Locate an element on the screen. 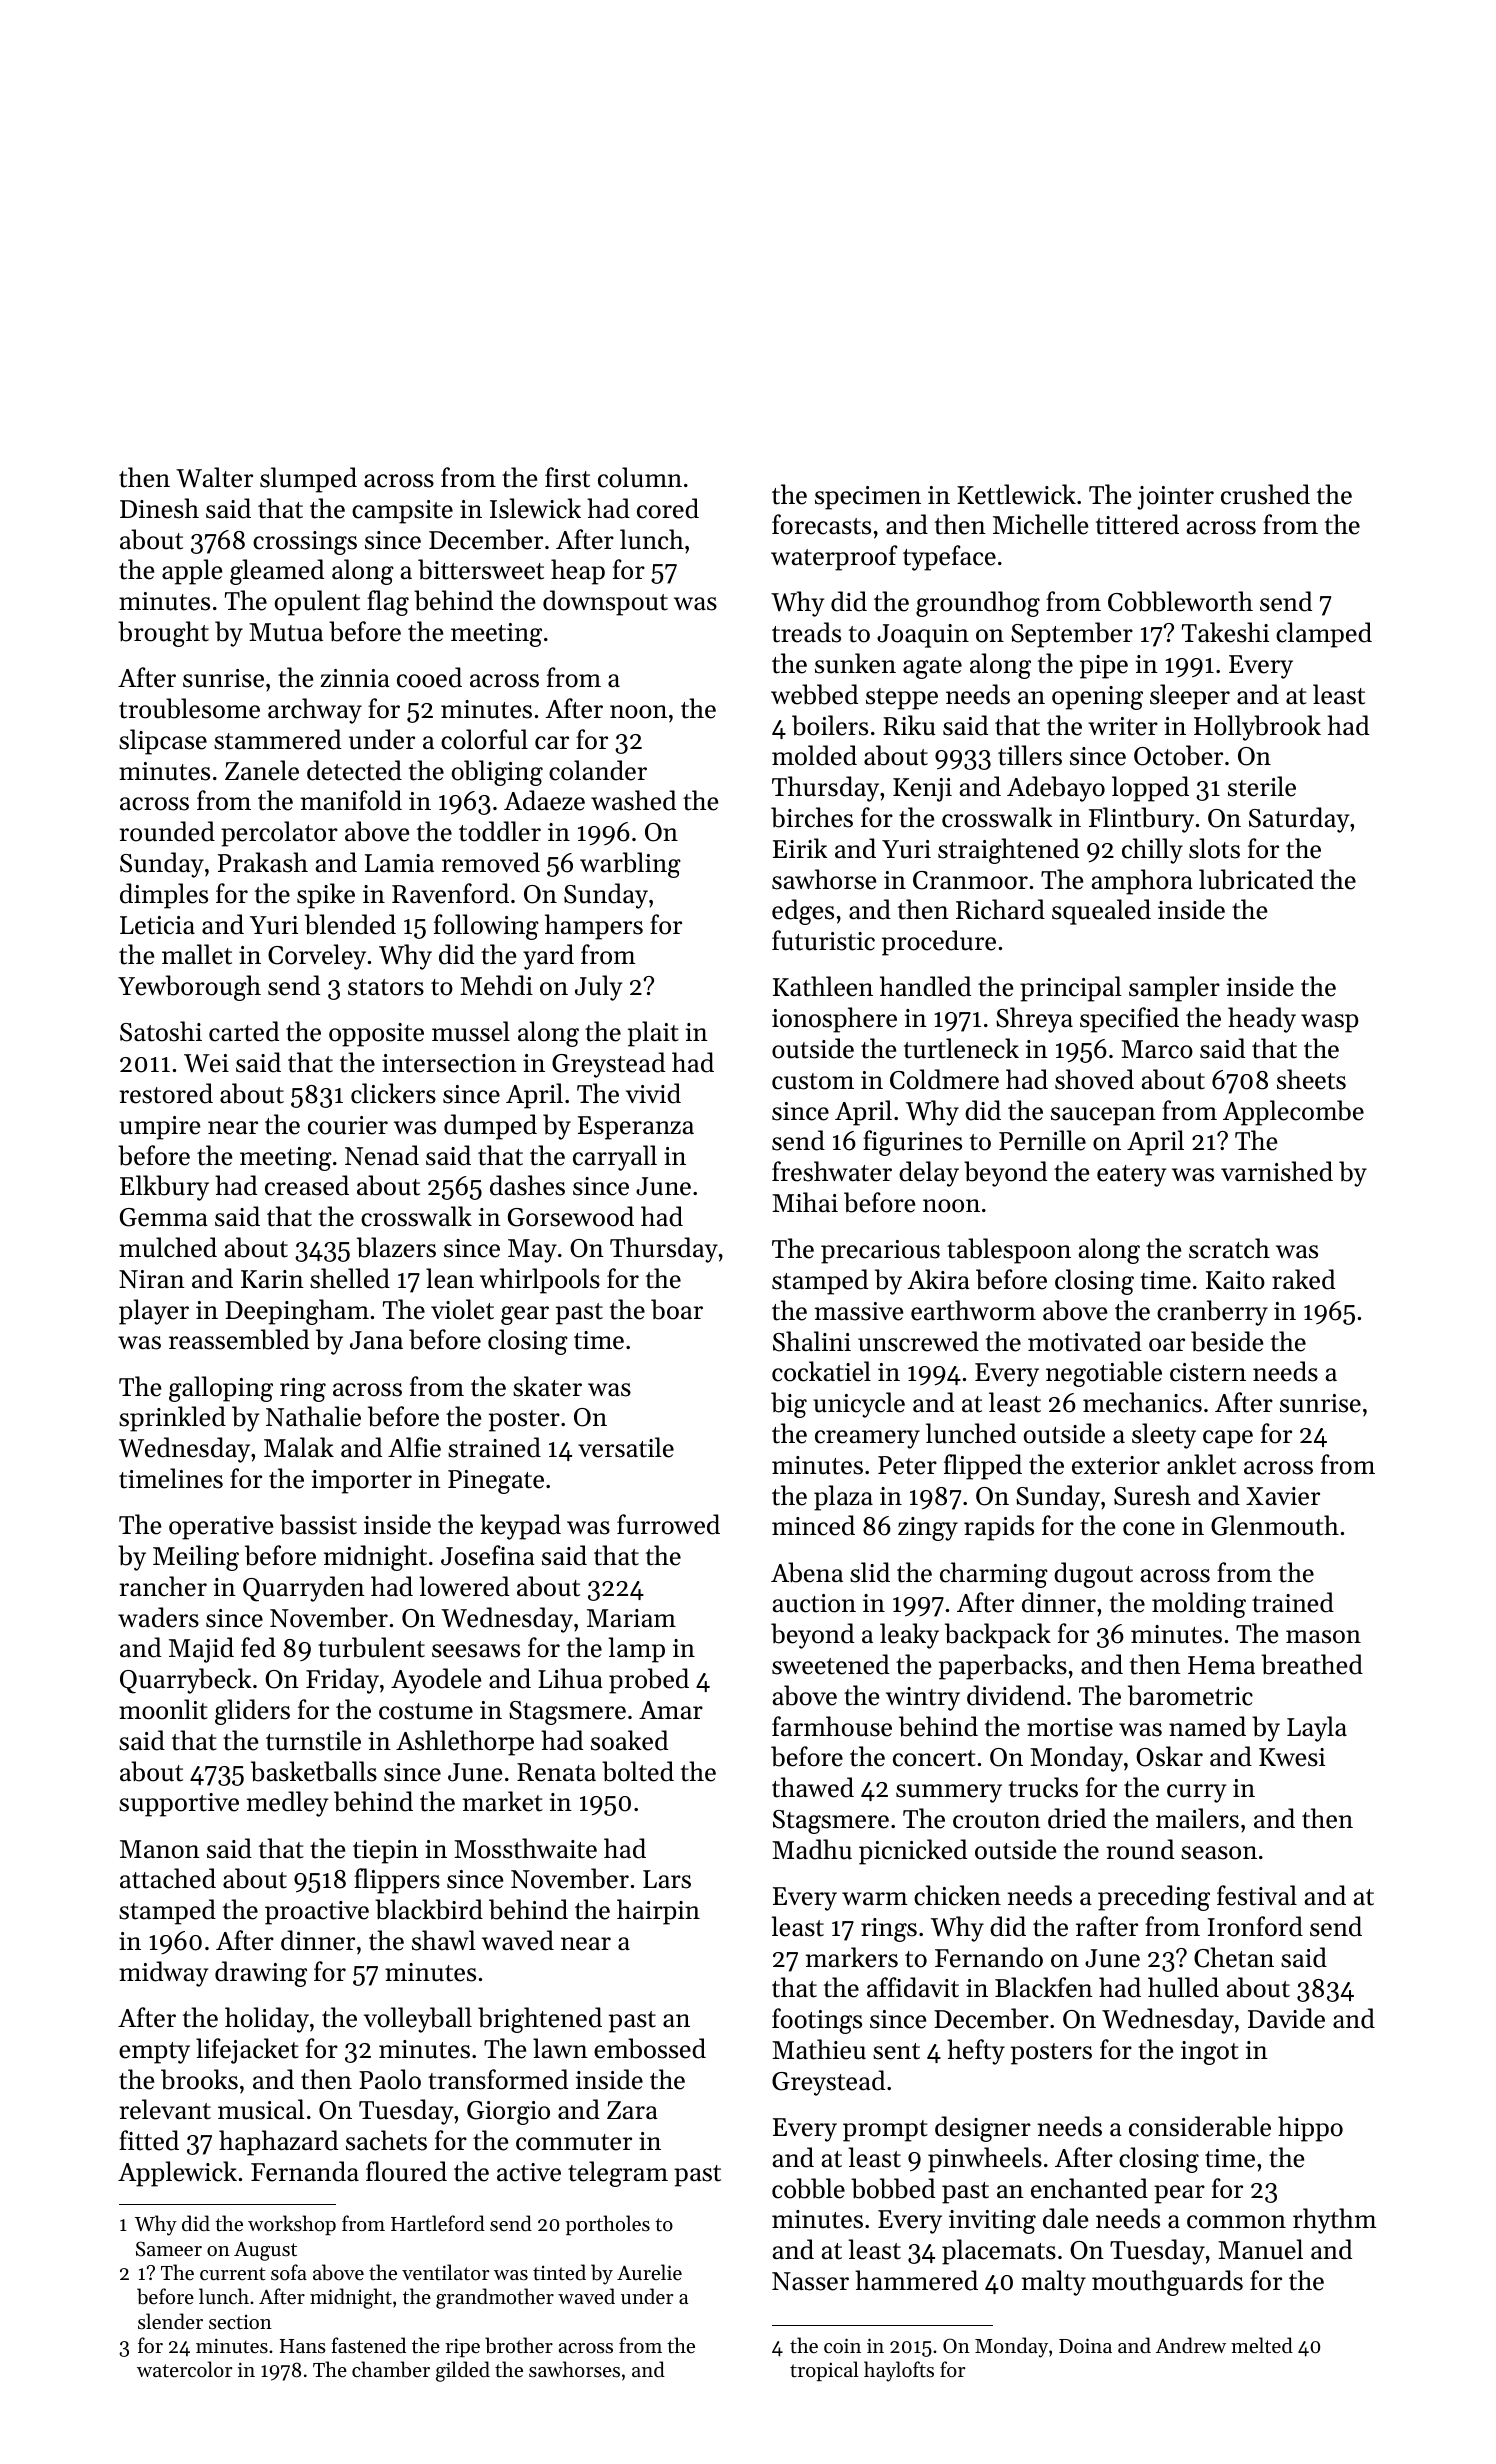 Image resolution: width=1496 pixels, height=2464 pixels. first is located at coordinates (567, 477).
